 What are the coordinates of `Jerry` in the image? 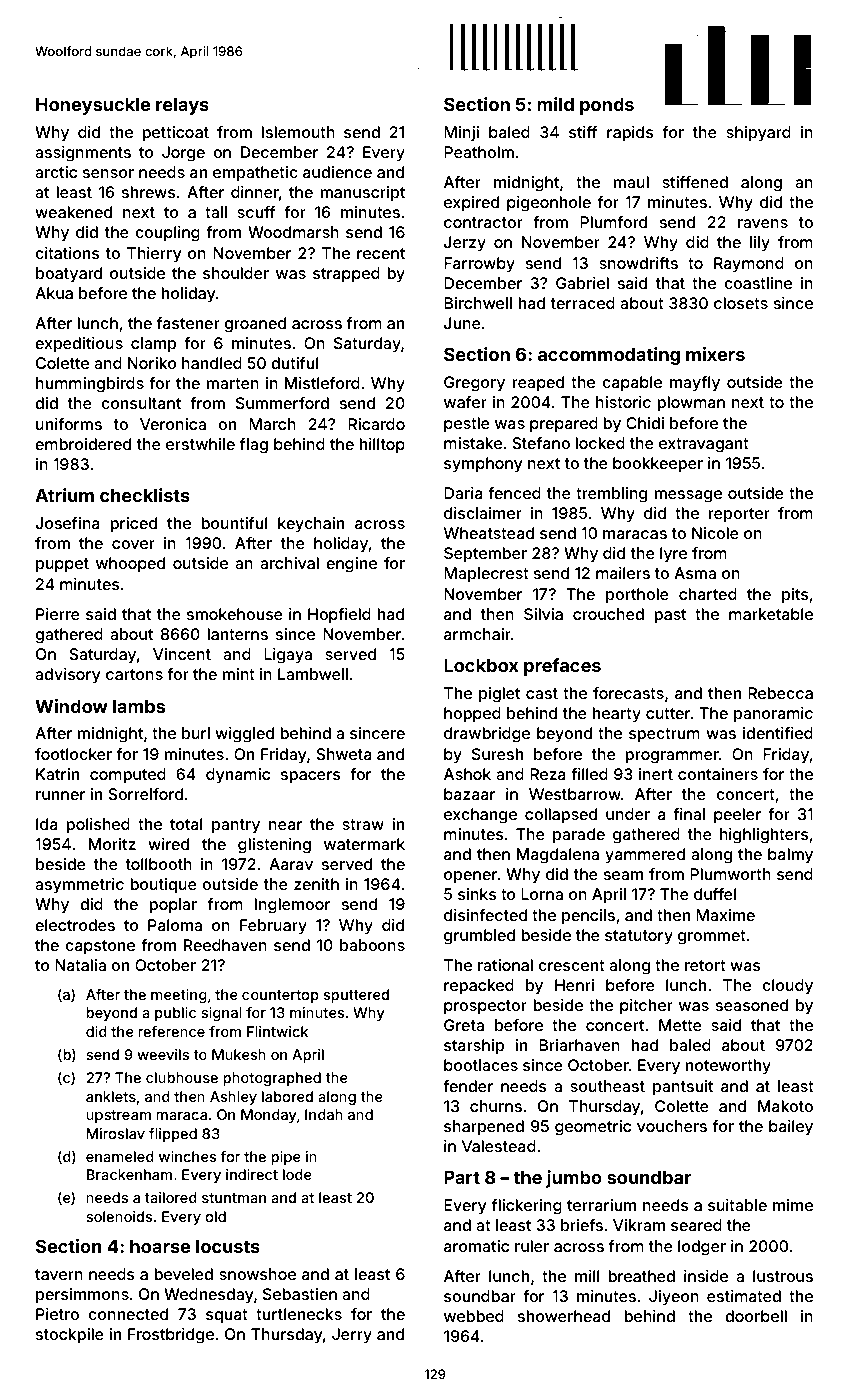 It's located at (352, 1336).
